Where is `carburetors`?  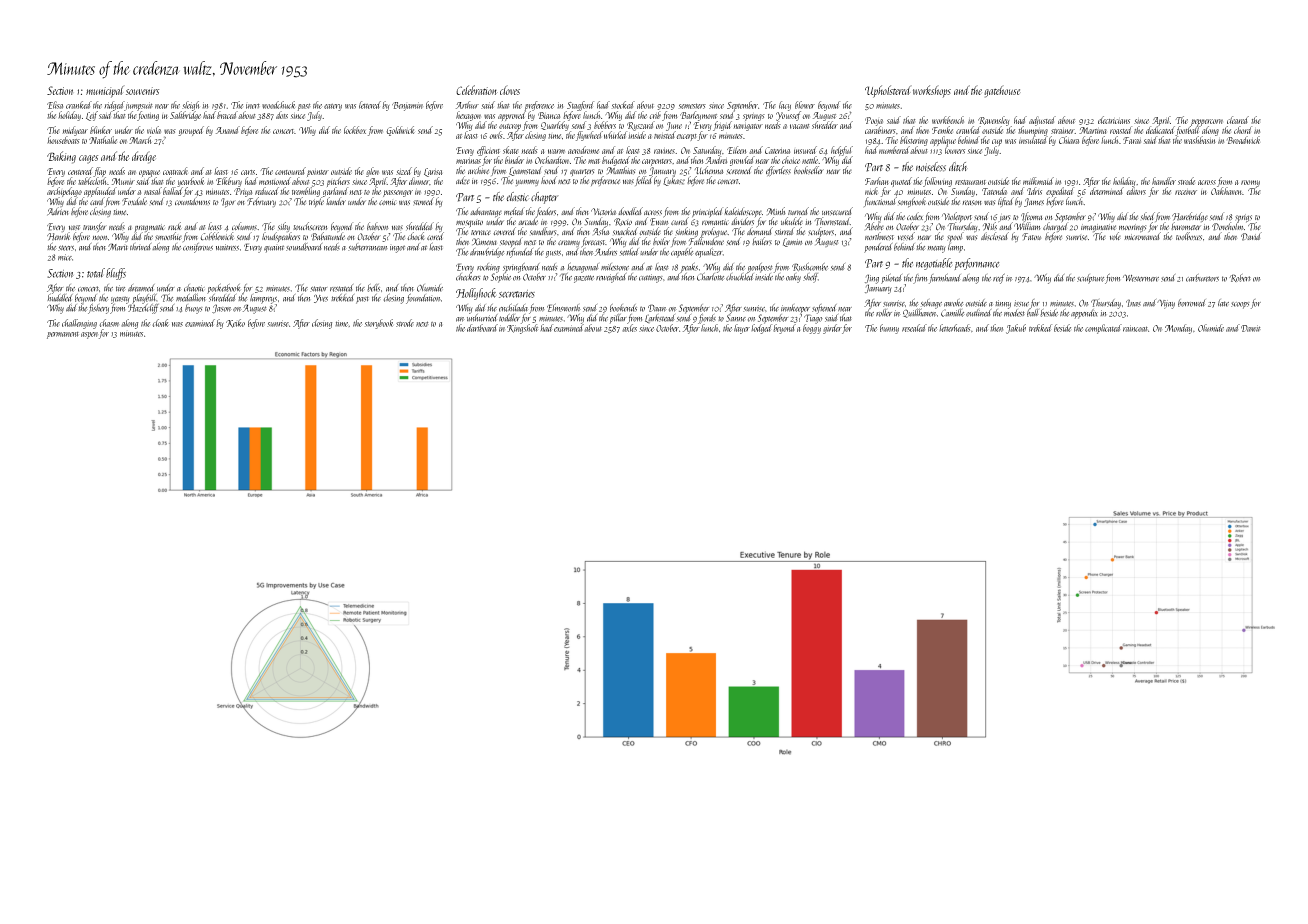
carburetors is located at coordinates (1202, 278).
